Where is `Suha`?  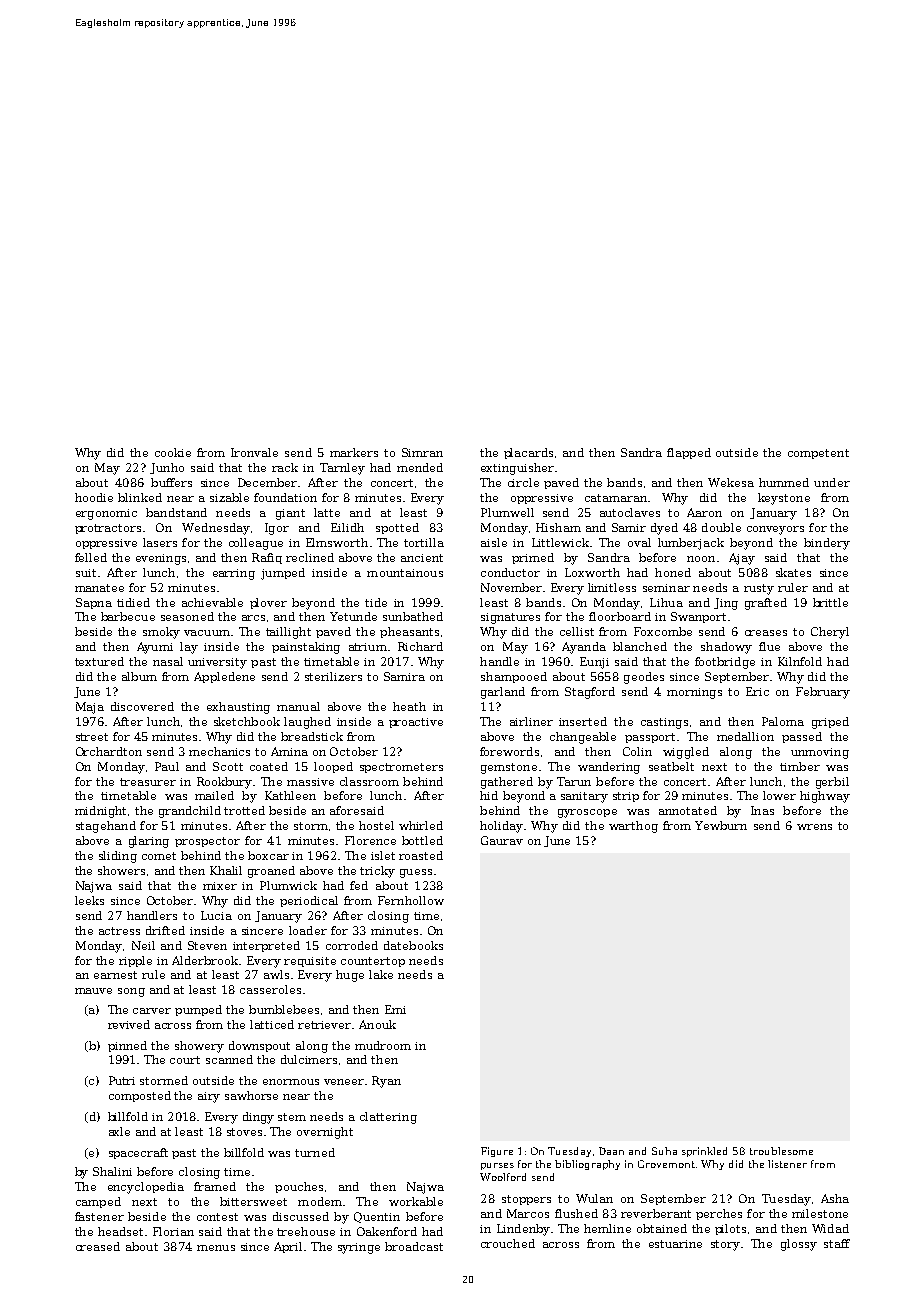 Suha is located at coordinates (664, 1151).
